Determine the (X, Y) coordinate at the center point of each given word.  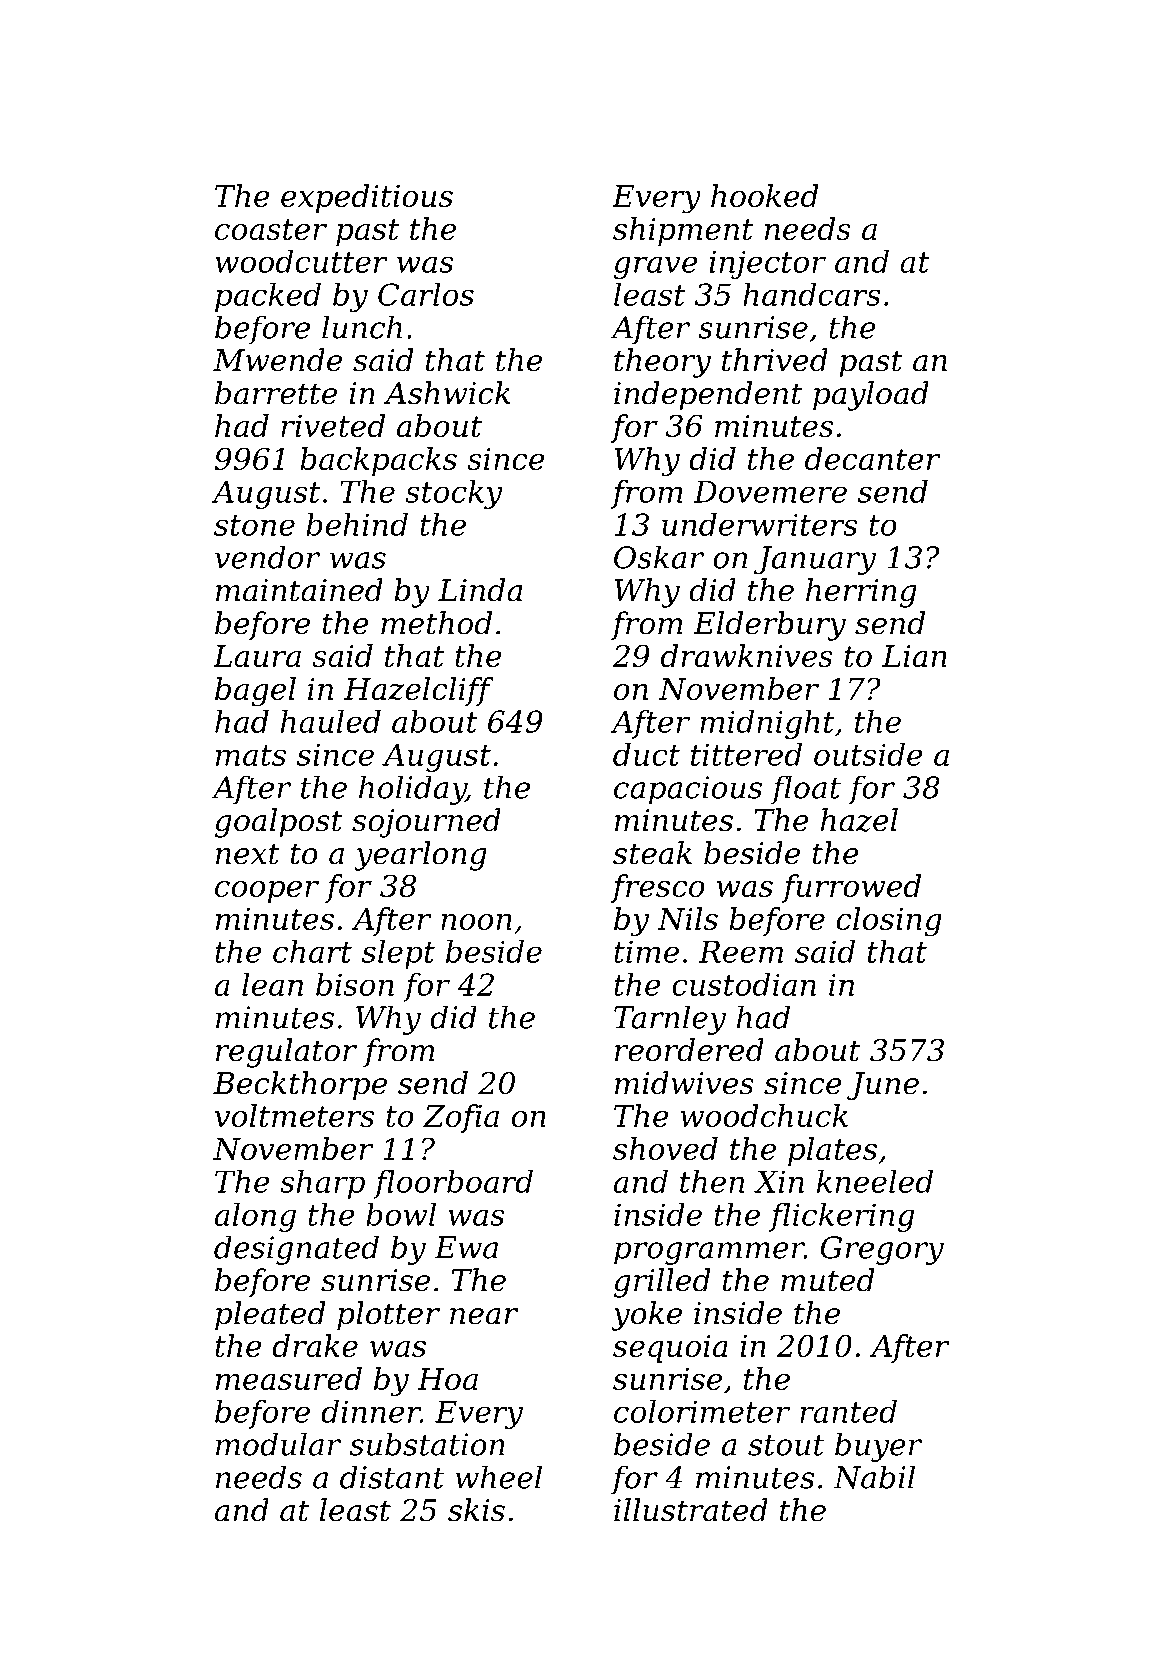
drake (315, 1345)
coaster (271, 229)
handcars (812, 294)
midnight (767, 724)
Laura (257, 656)
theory (662, 363)
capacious (688, 790)
